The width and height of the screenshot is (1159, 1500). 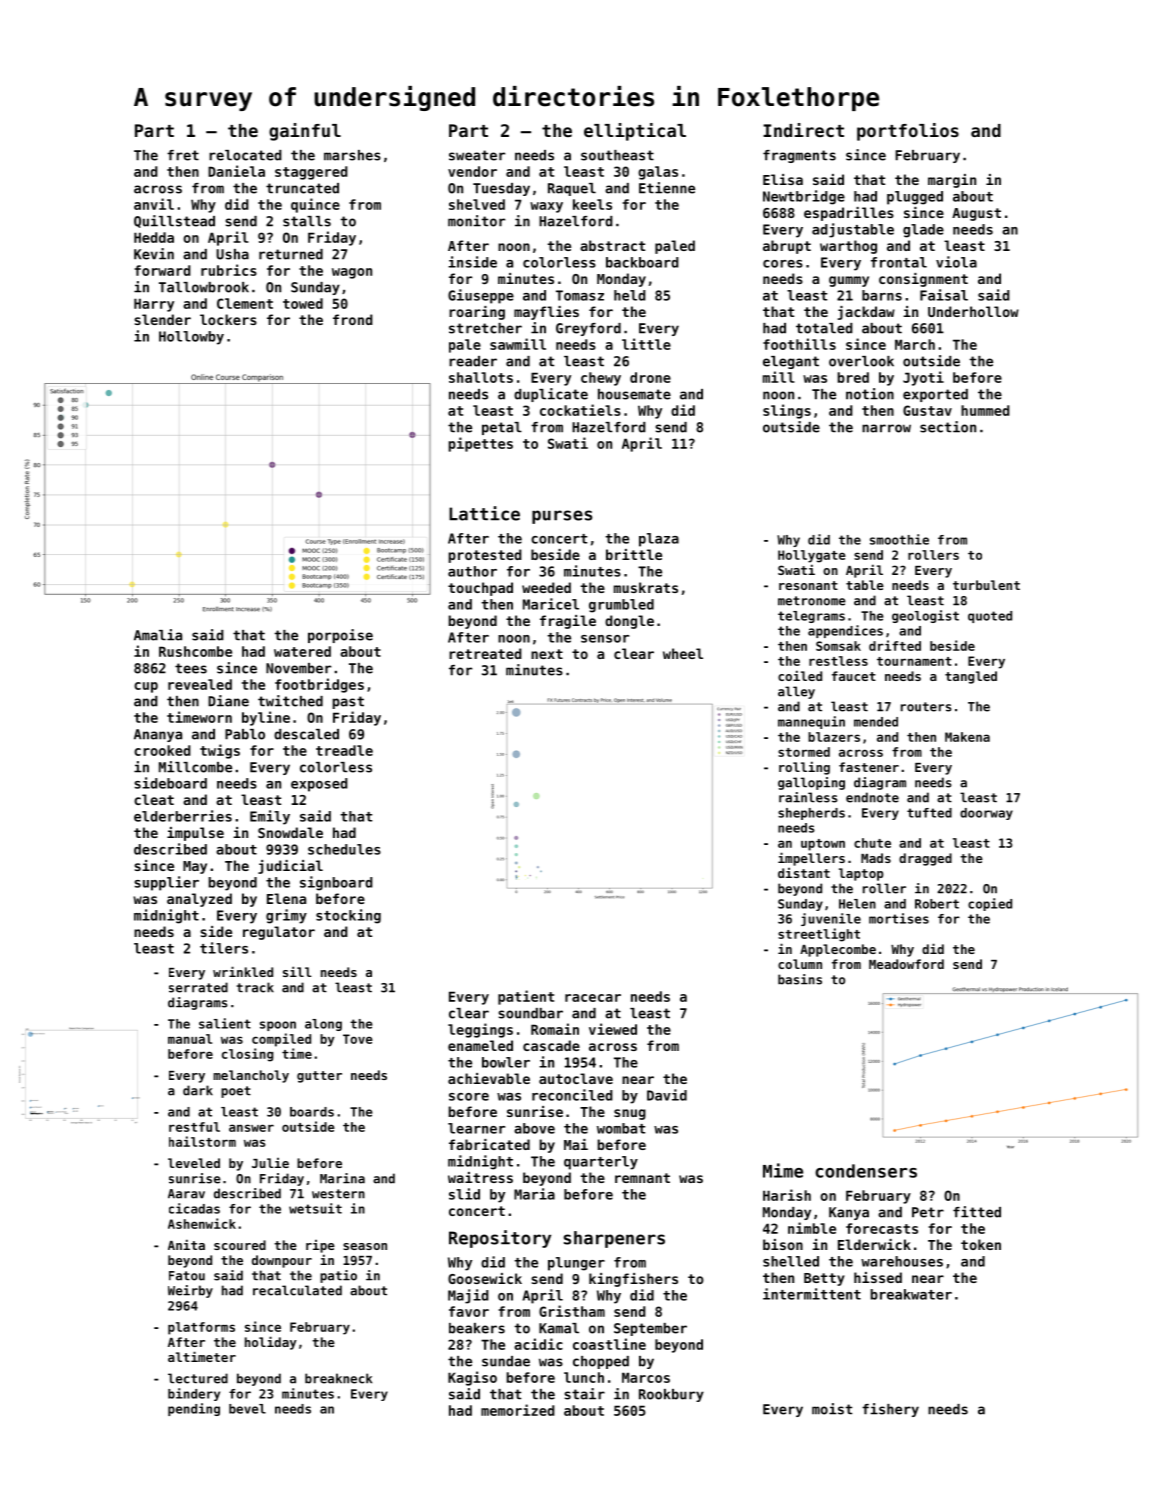 I want to click on Jyoti, so click(x=923, y=378).
